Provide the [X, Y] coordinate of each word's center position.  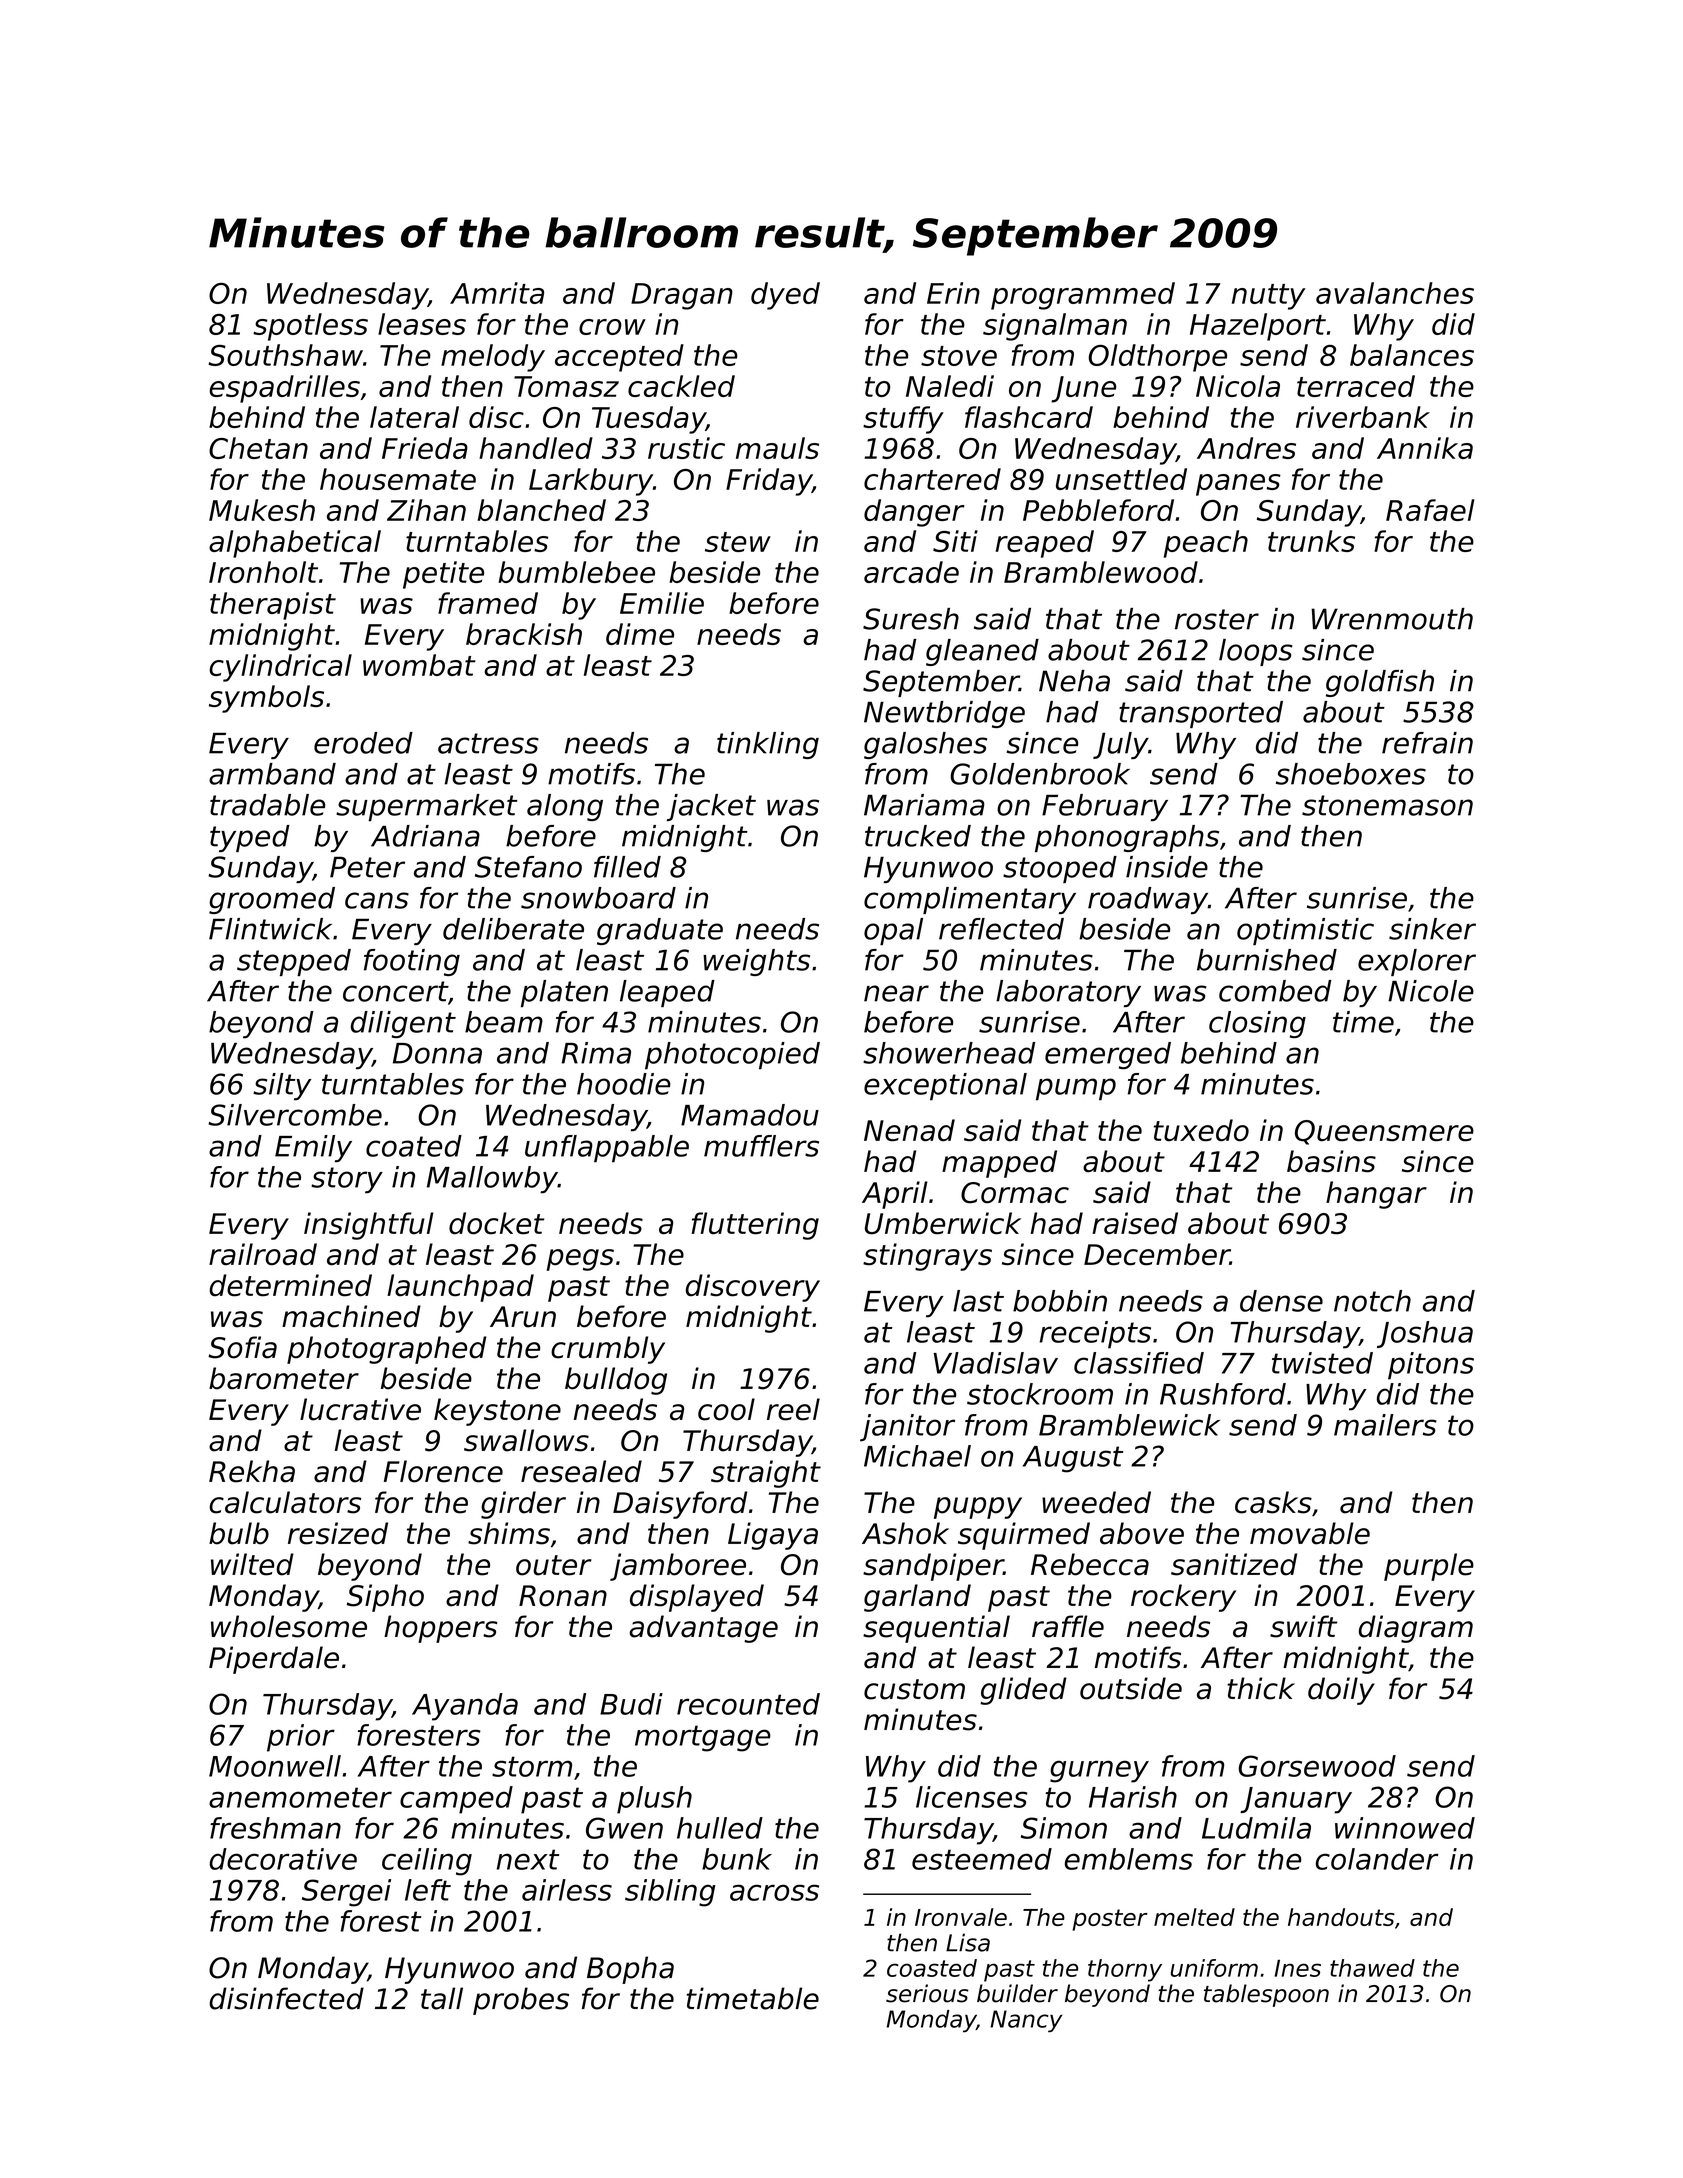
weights [756, 962]
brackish [524, 634]
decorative [283, 1859]
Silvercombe [295, 1115]
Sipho [385, 1598]
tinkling [768, 745]
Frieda [425, 448]
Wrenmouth [1392, 619]
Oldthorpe [1158, 358]
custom [914, 1689]
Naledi [950, 386]
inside [1167, 867]
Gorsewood [1317, 1766]
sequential [936, 1629]
